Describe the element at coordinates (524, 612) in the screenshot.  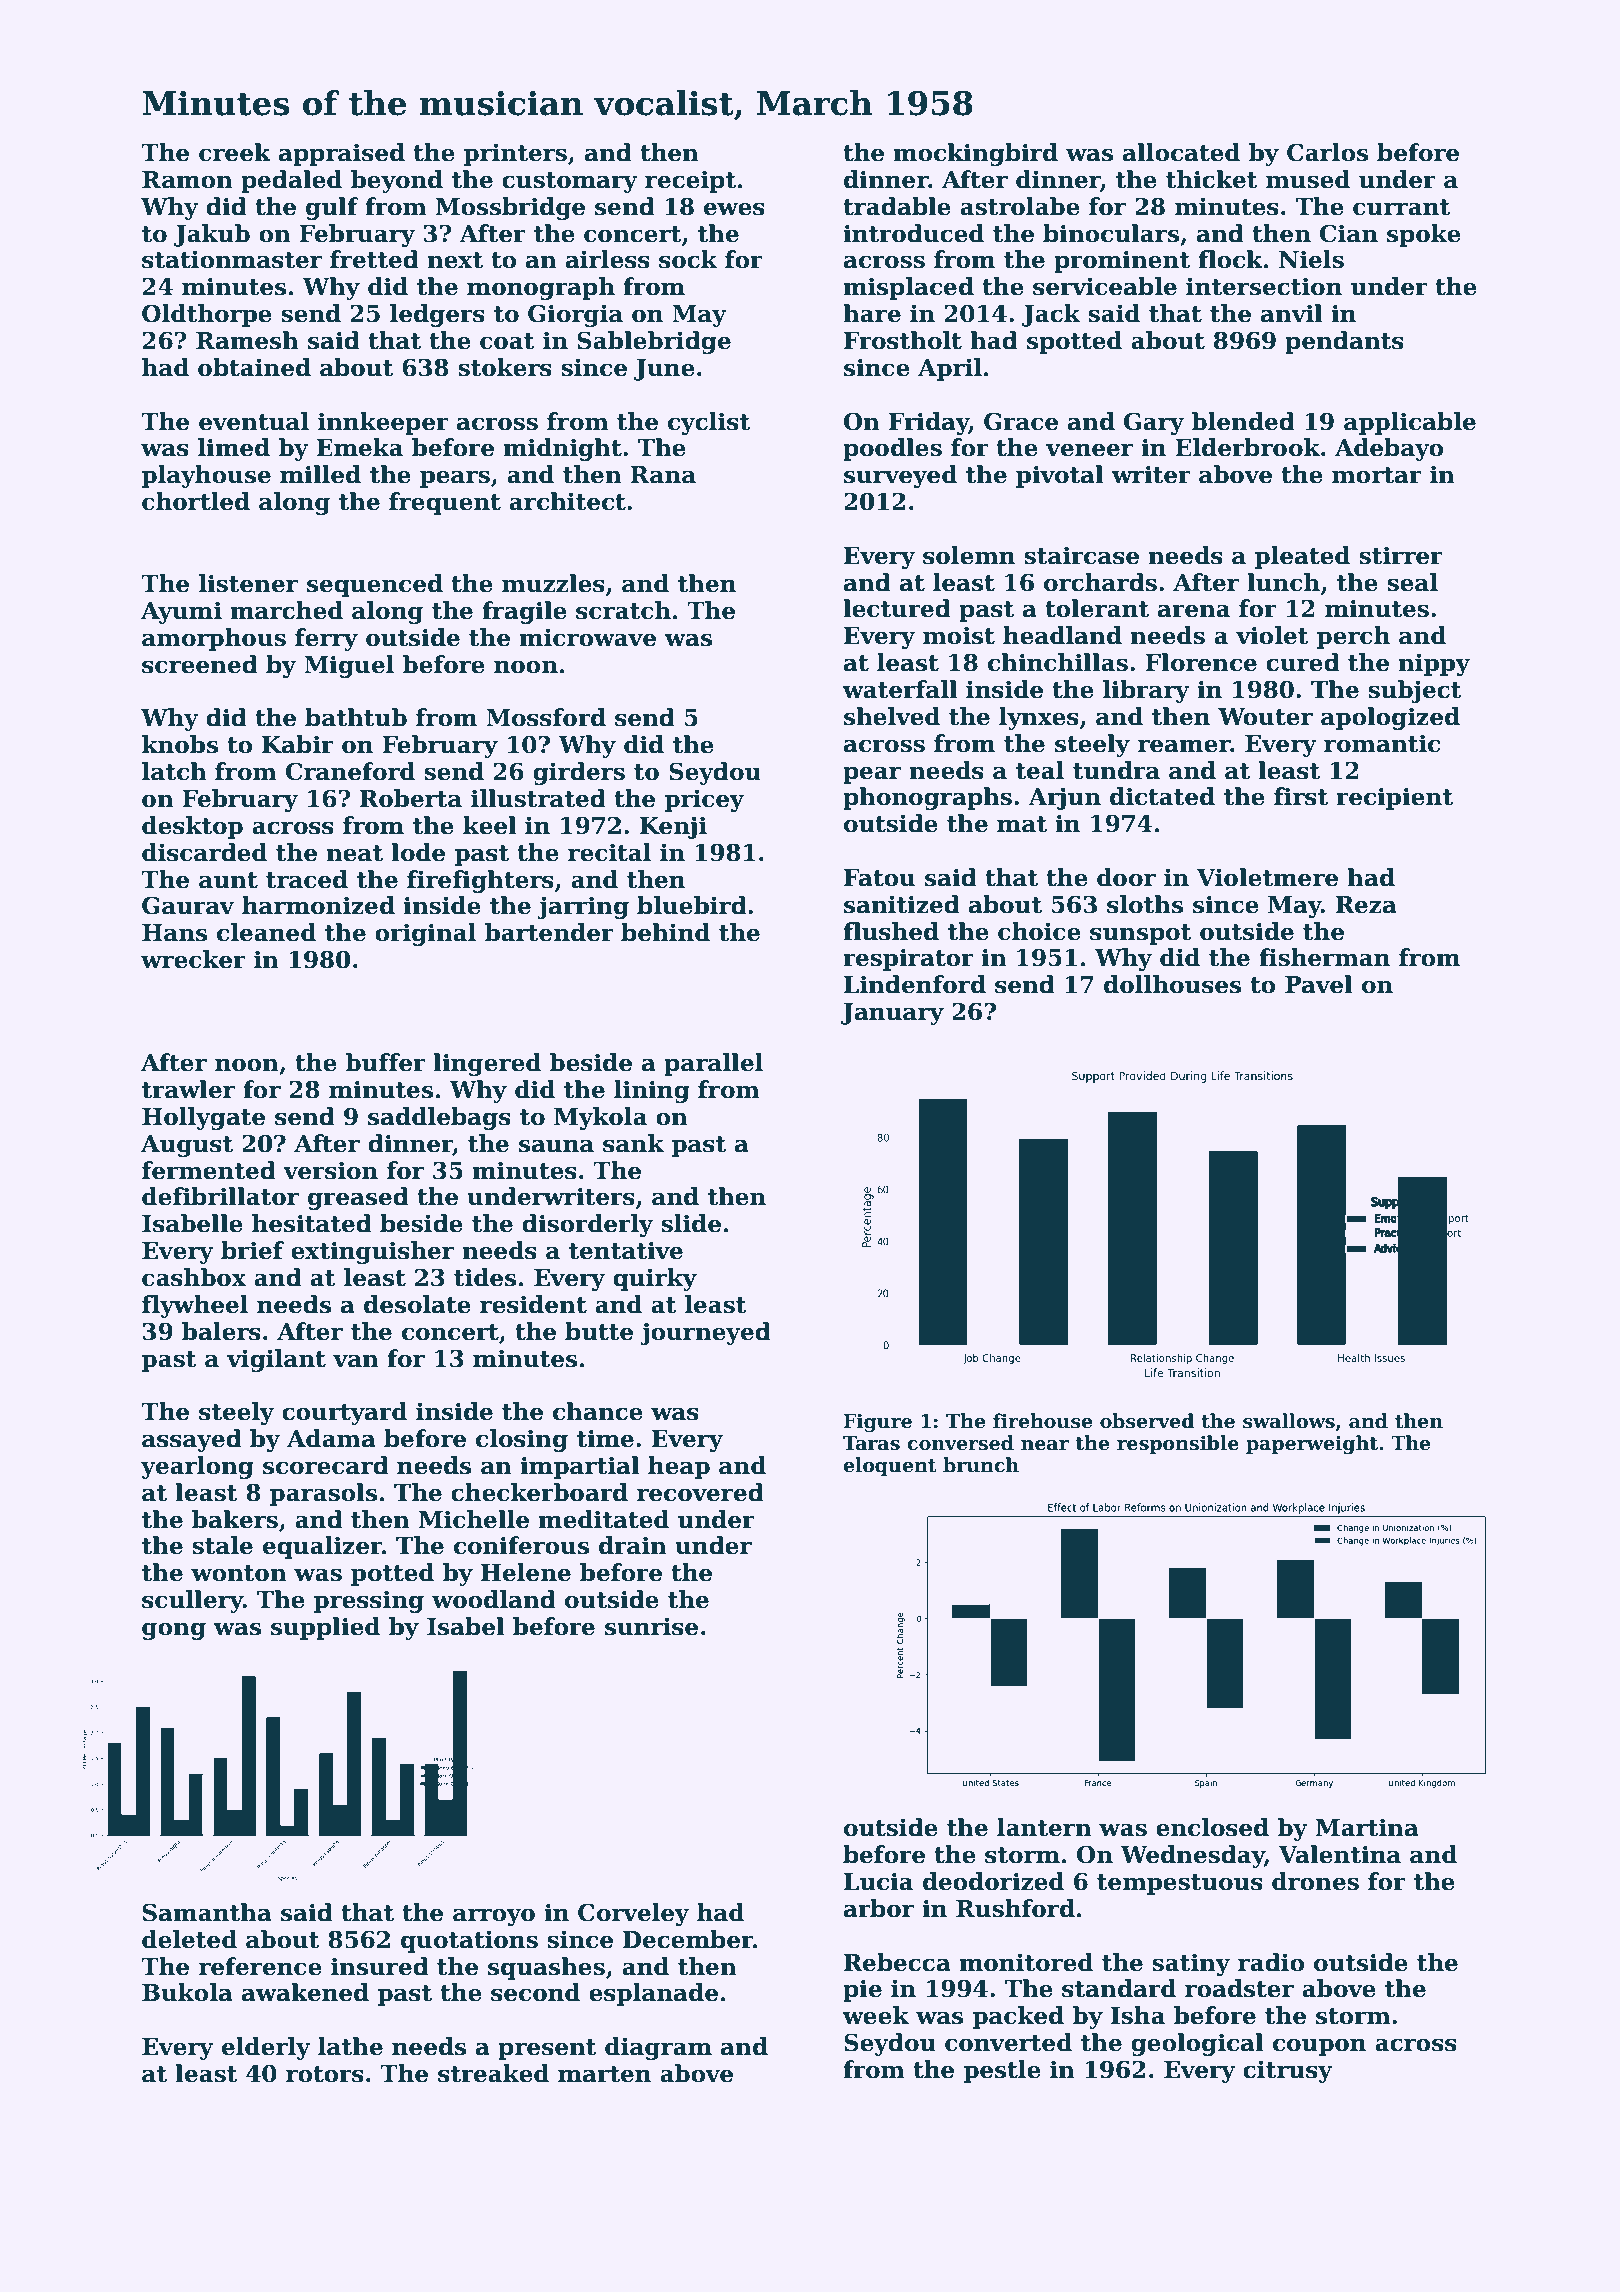
I see `fragile` at that location.
